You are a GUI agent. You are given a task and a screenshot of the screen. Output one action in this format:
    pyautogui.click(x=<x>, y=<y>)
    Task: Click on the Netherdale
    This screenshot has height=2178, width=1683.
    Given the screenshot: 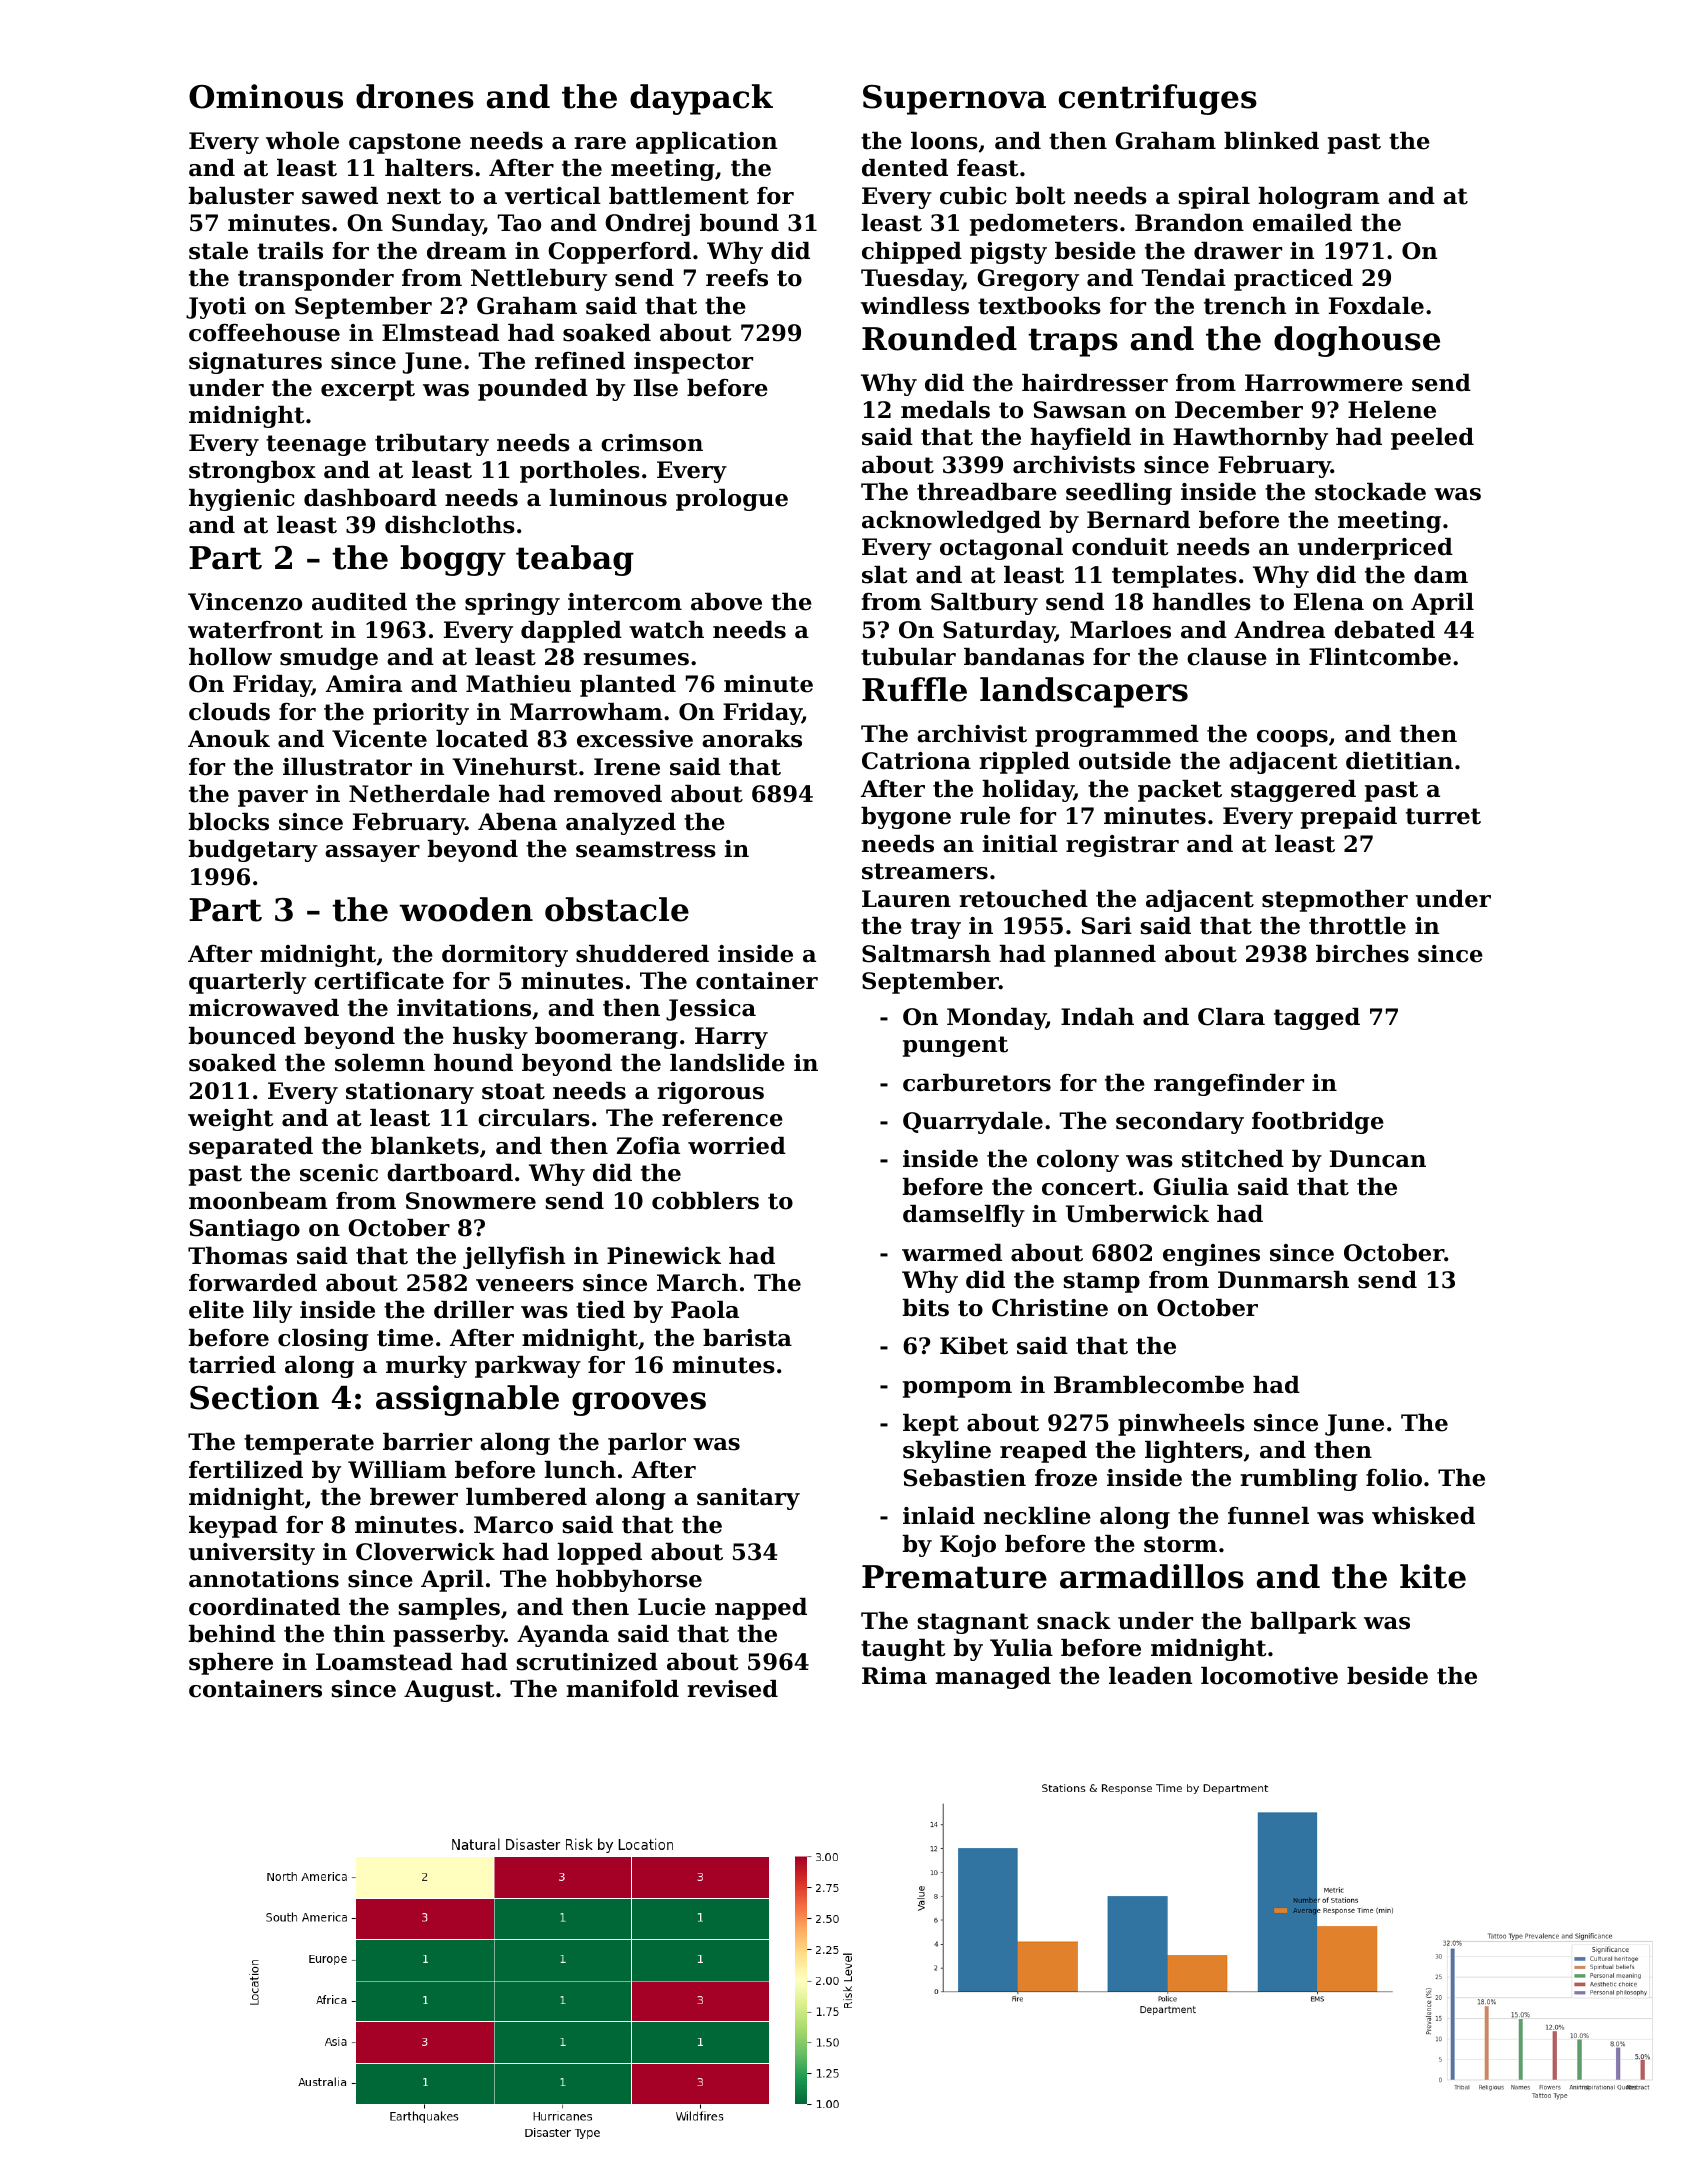 What is the action you would take?
    pyautogui.click(x=419, y=794)
